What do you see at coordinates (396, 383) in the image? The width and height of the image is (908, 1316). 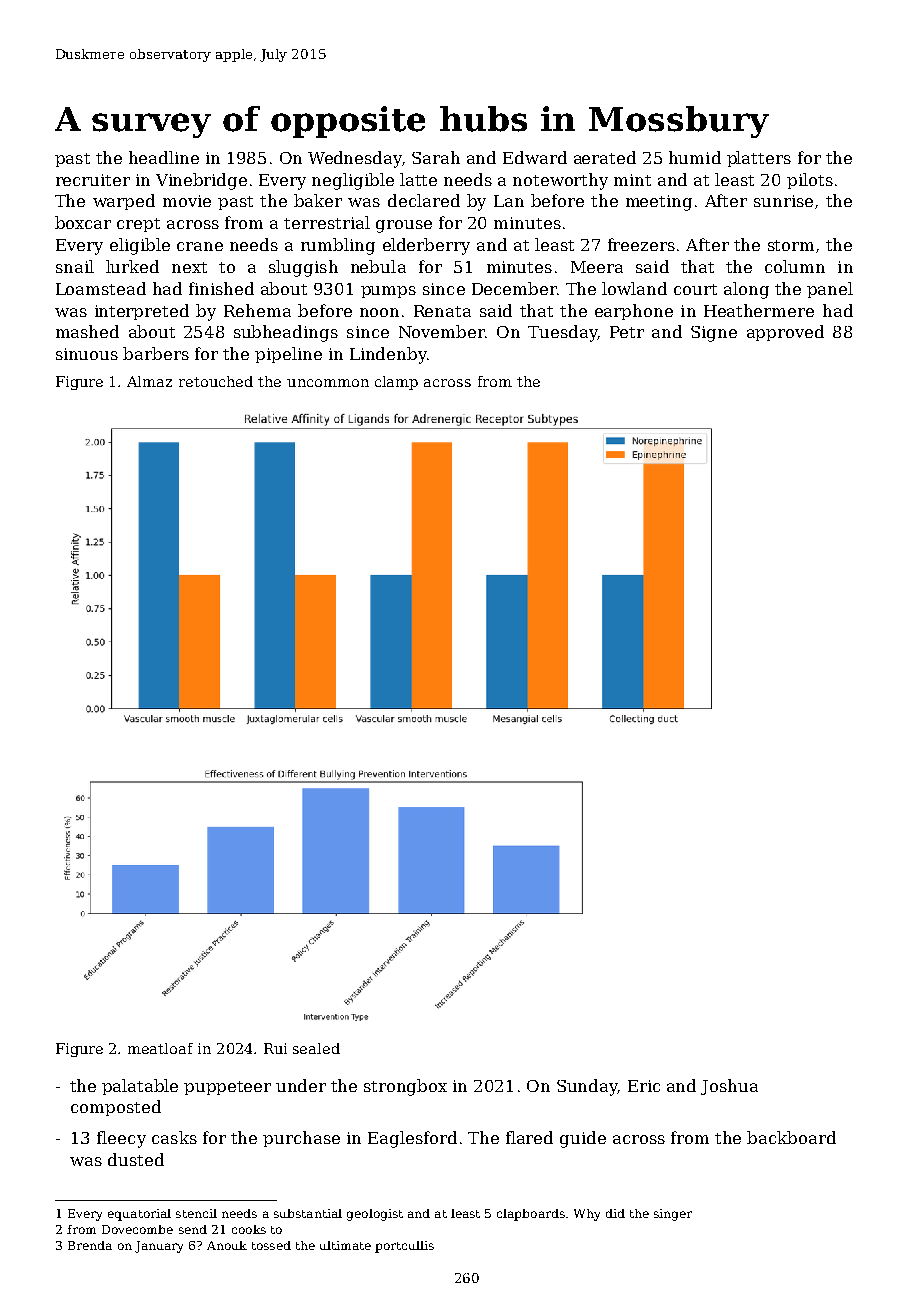 I see `clamp` at bounding box center [396, 383].
